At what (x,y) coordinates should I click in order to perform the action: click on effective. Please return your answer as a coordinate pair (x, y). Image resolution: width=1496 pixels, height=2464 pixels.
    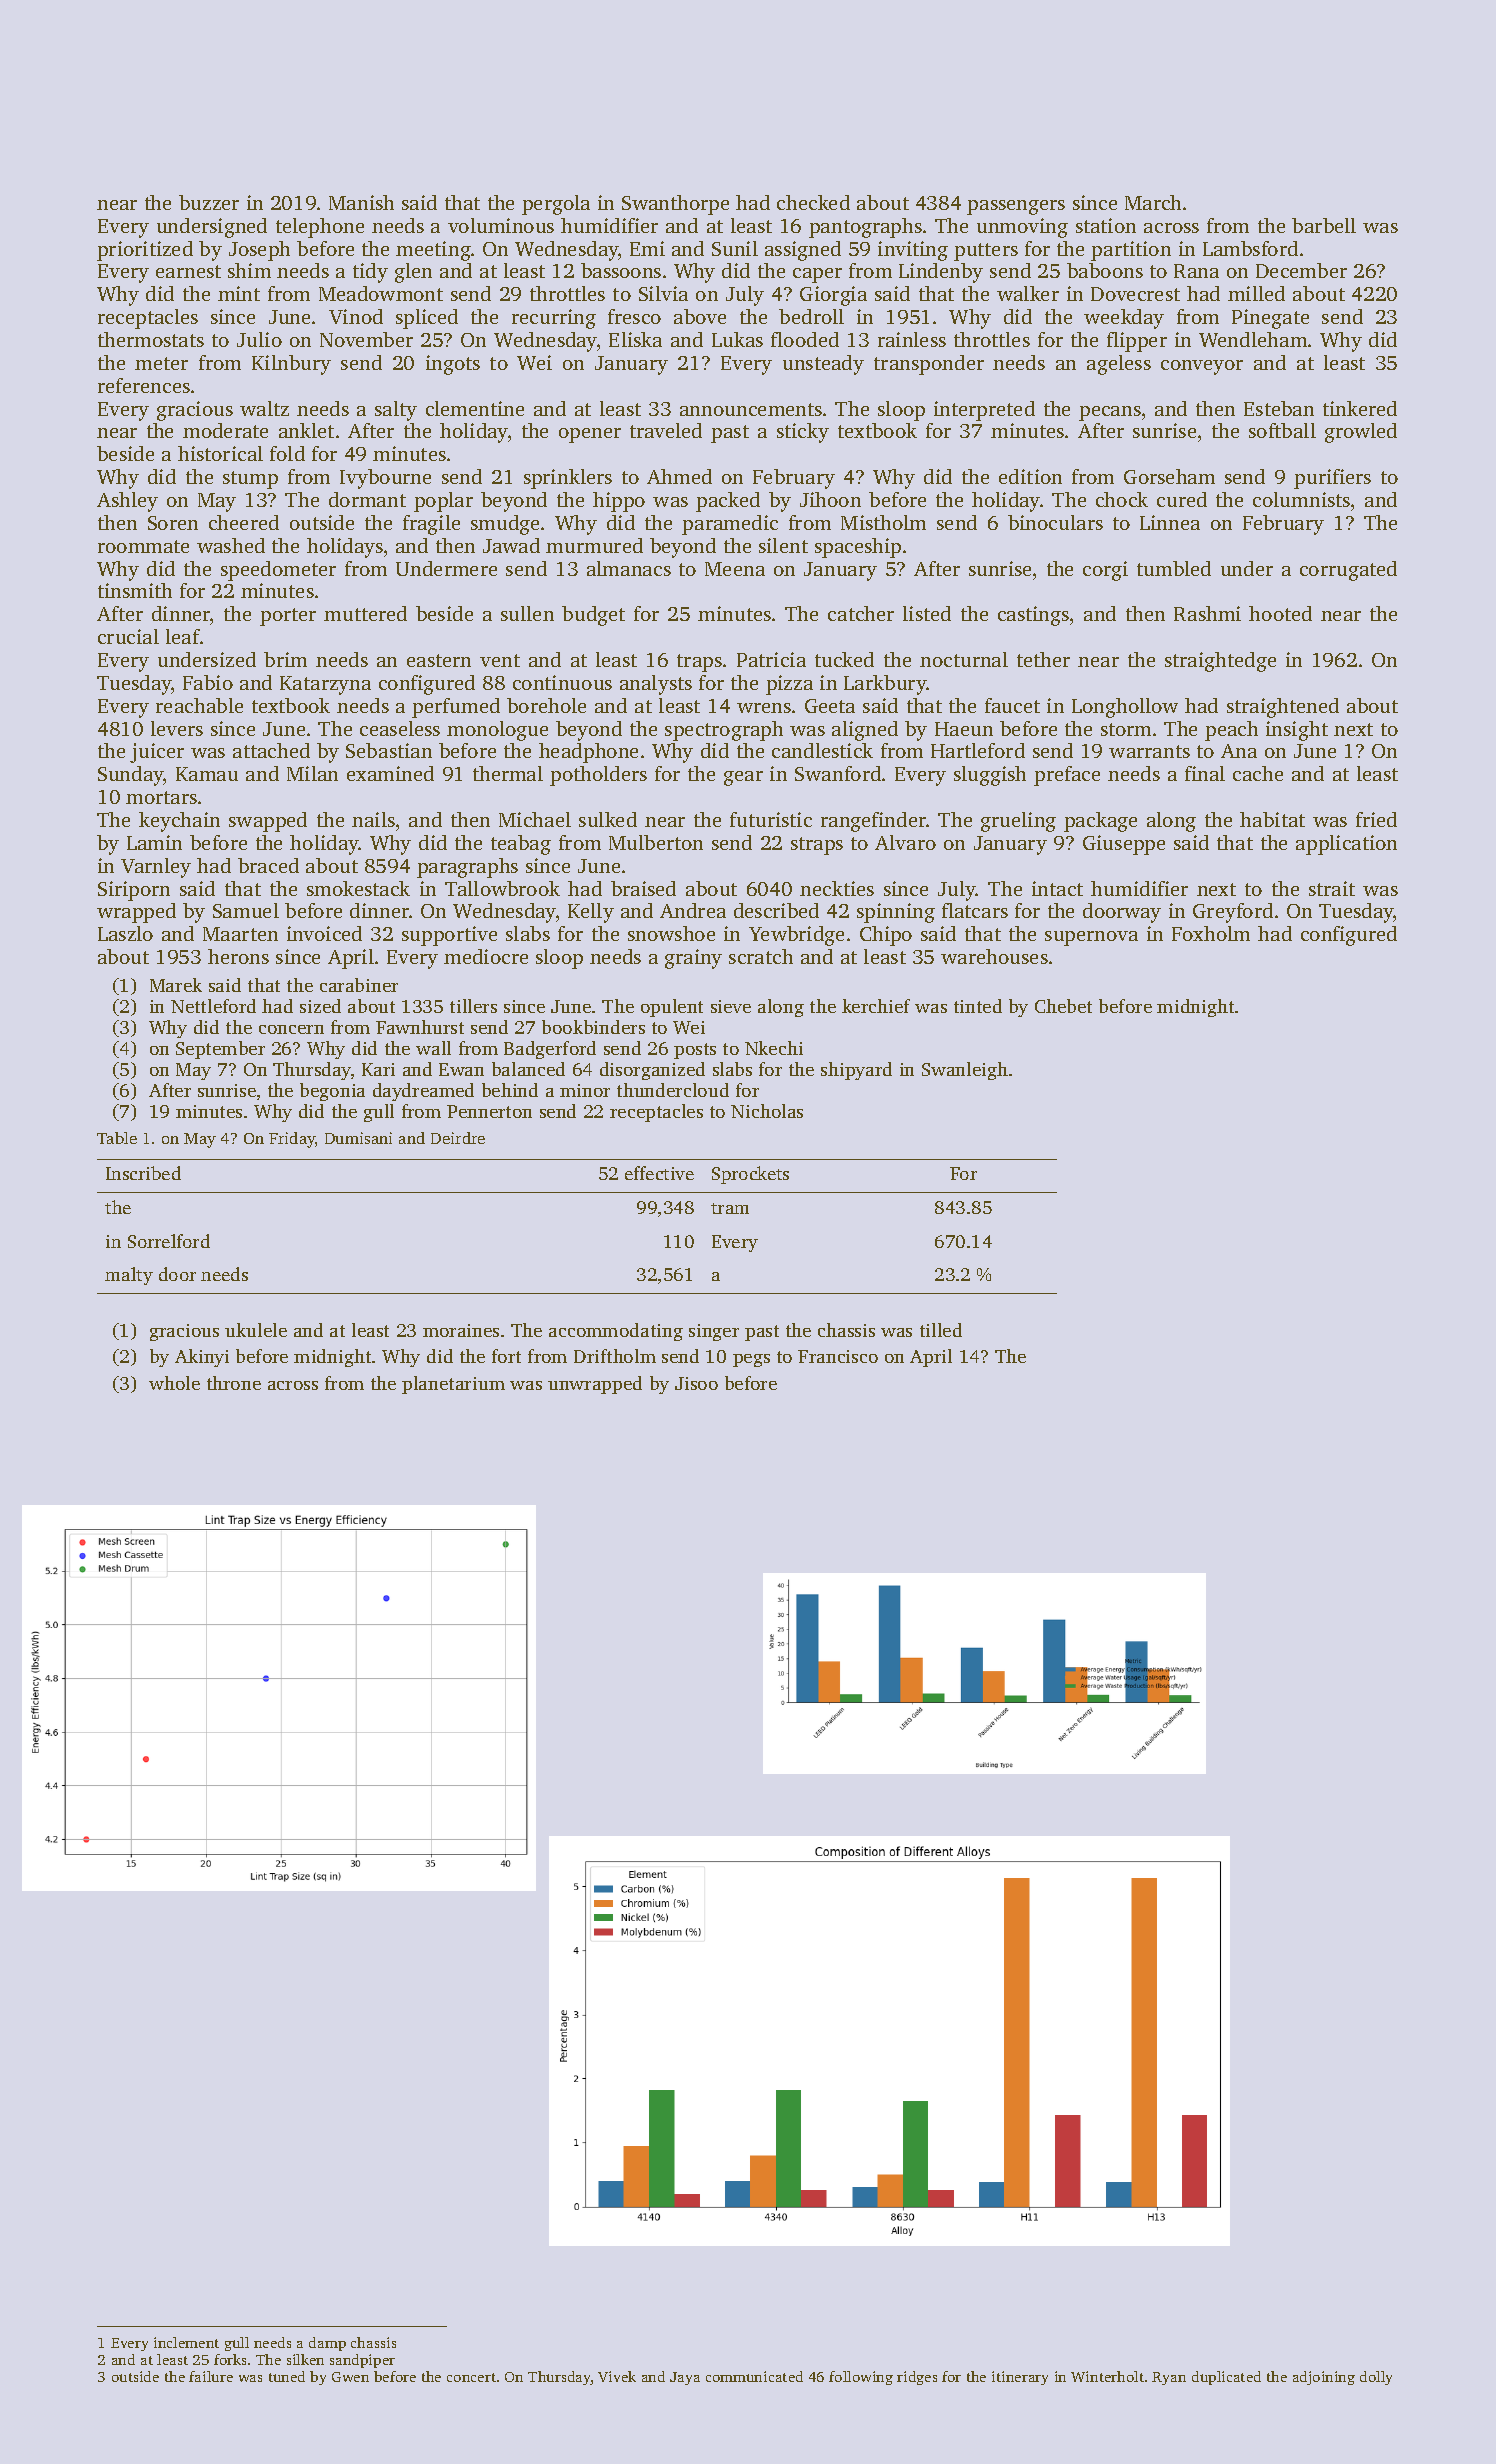
    Looking at the image, I should click on (659, 1173).
